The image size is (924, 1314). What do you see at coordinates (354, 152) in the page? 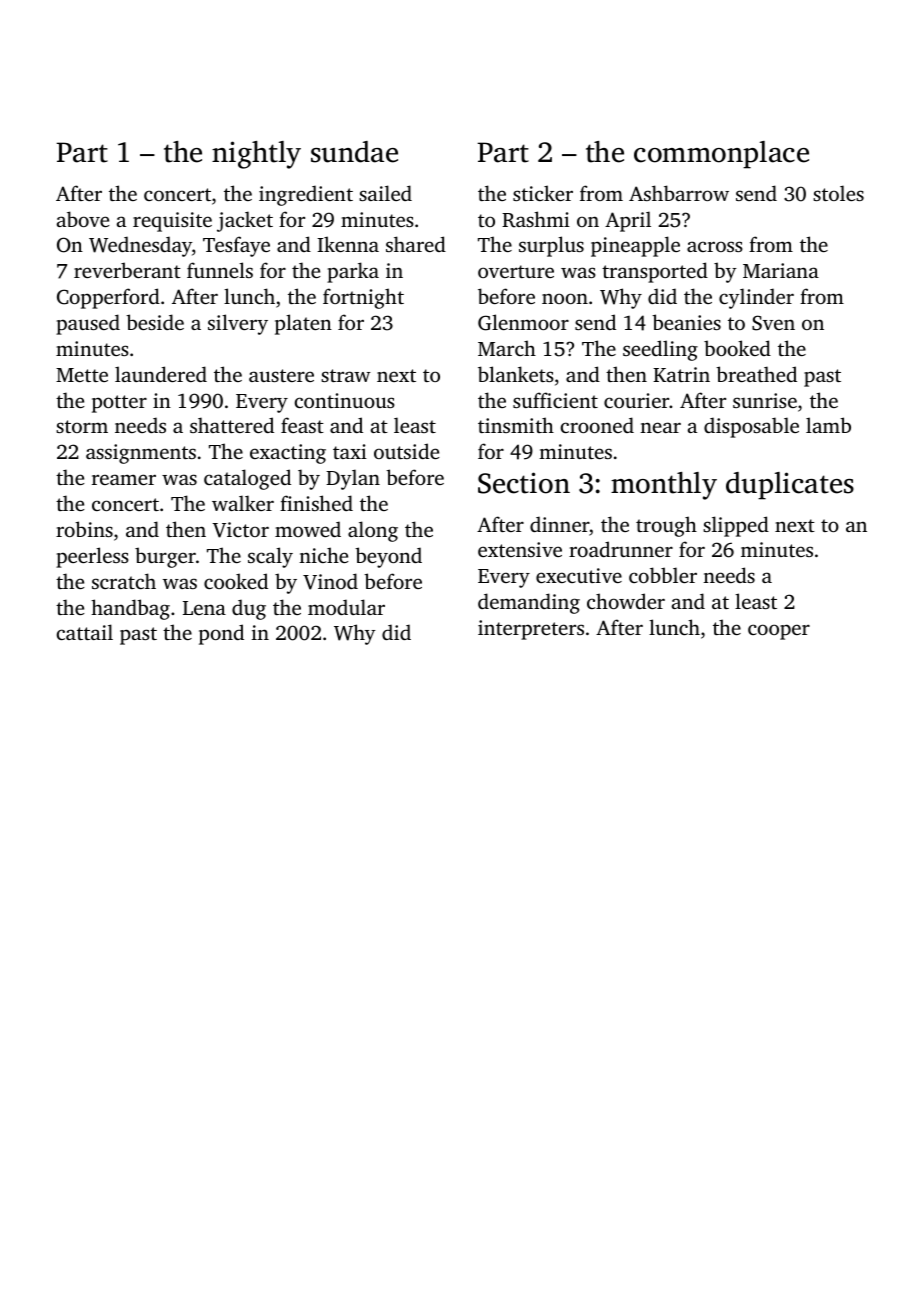
I see `sundae` at bounding box center [354, 152].
